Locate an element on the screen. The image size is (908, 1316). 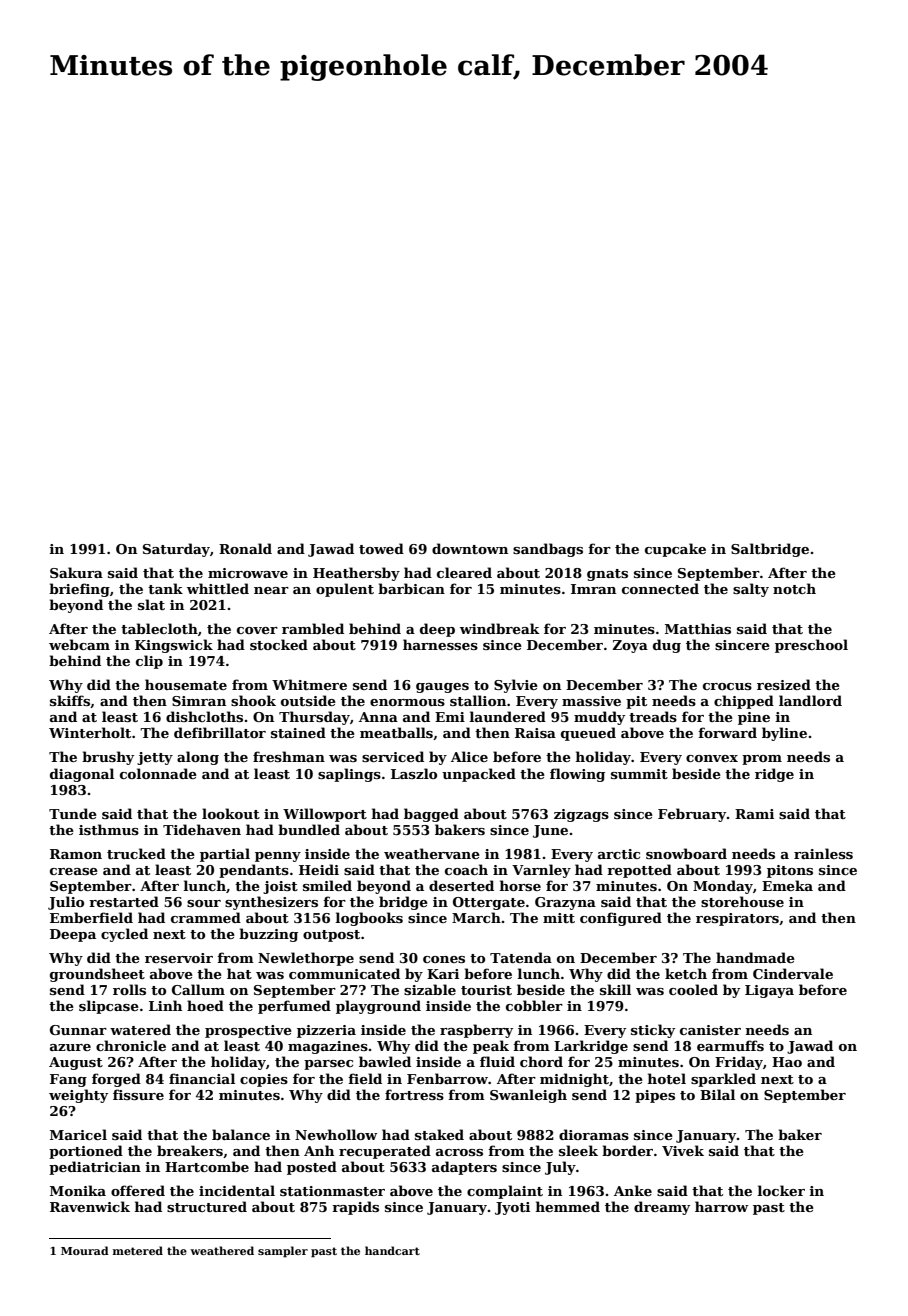
weathered is located at coordinates (222, 1250).
